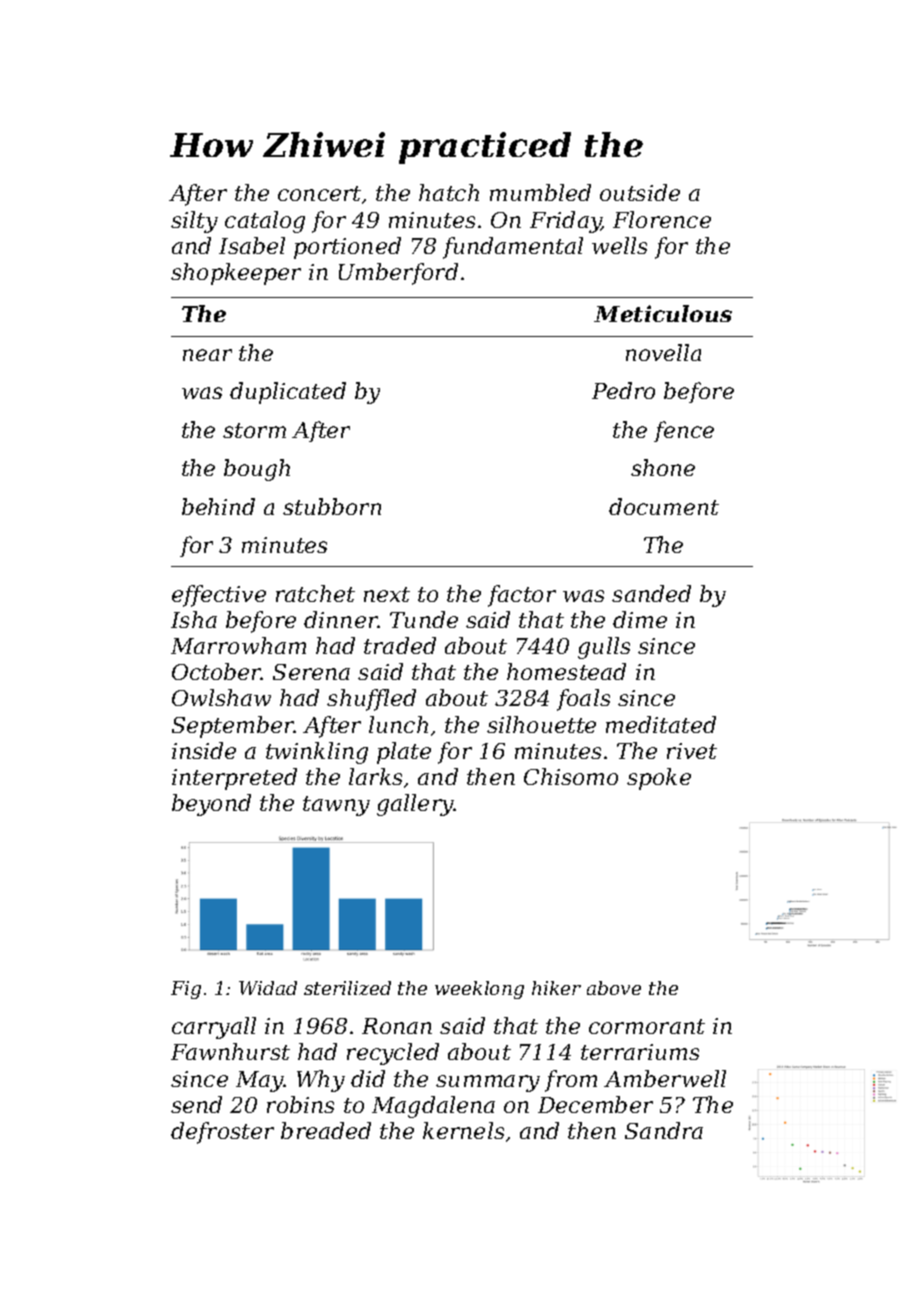  Describe the element at coordinates (332, 506) in the page. I see `stubborn` at that location.
